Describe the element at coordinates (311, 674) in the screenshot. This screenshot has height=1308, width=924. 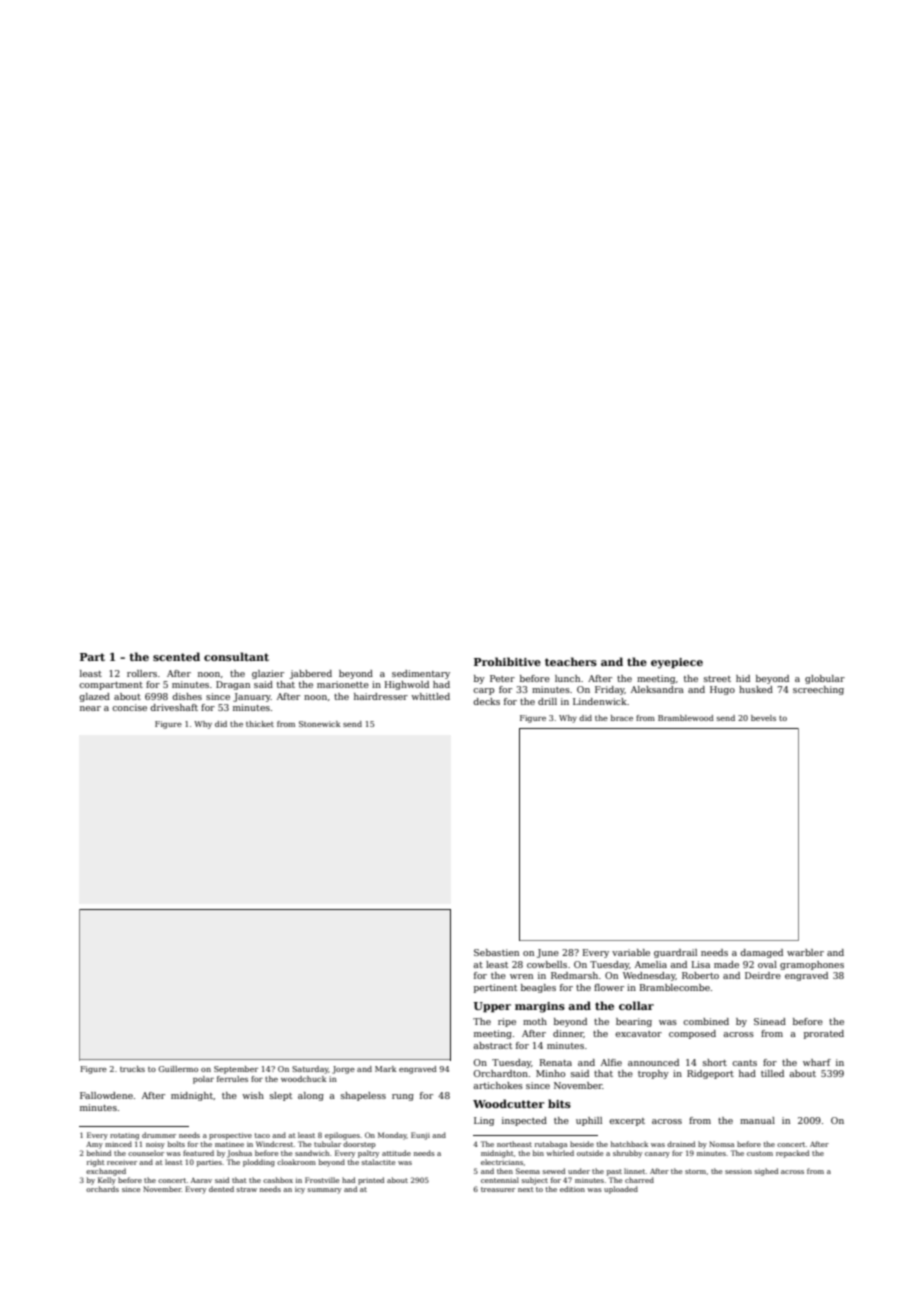
I see `jabbered` at that location.
